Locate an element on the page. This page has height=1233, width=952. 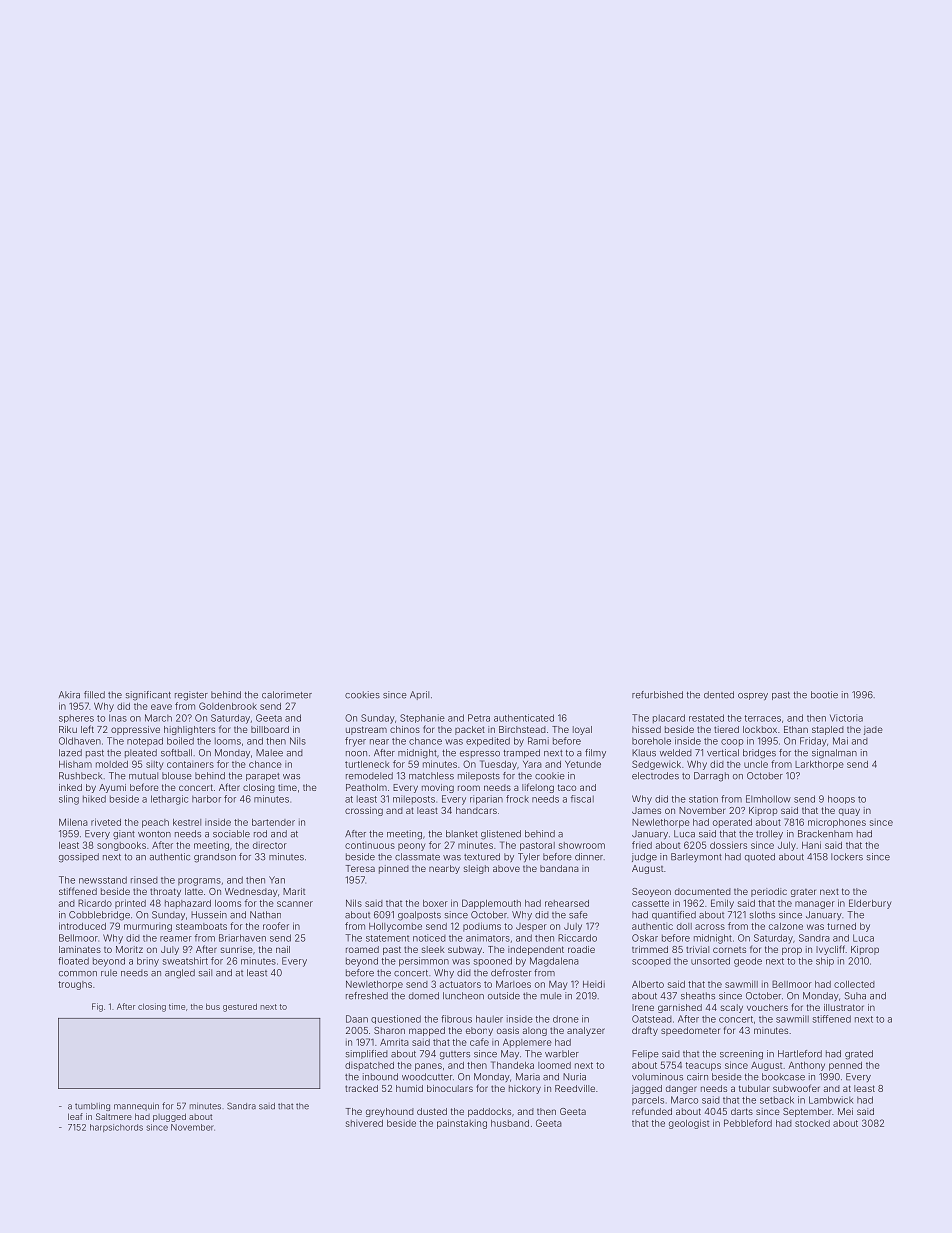
plugged is located at coordinates (169, 1117).
